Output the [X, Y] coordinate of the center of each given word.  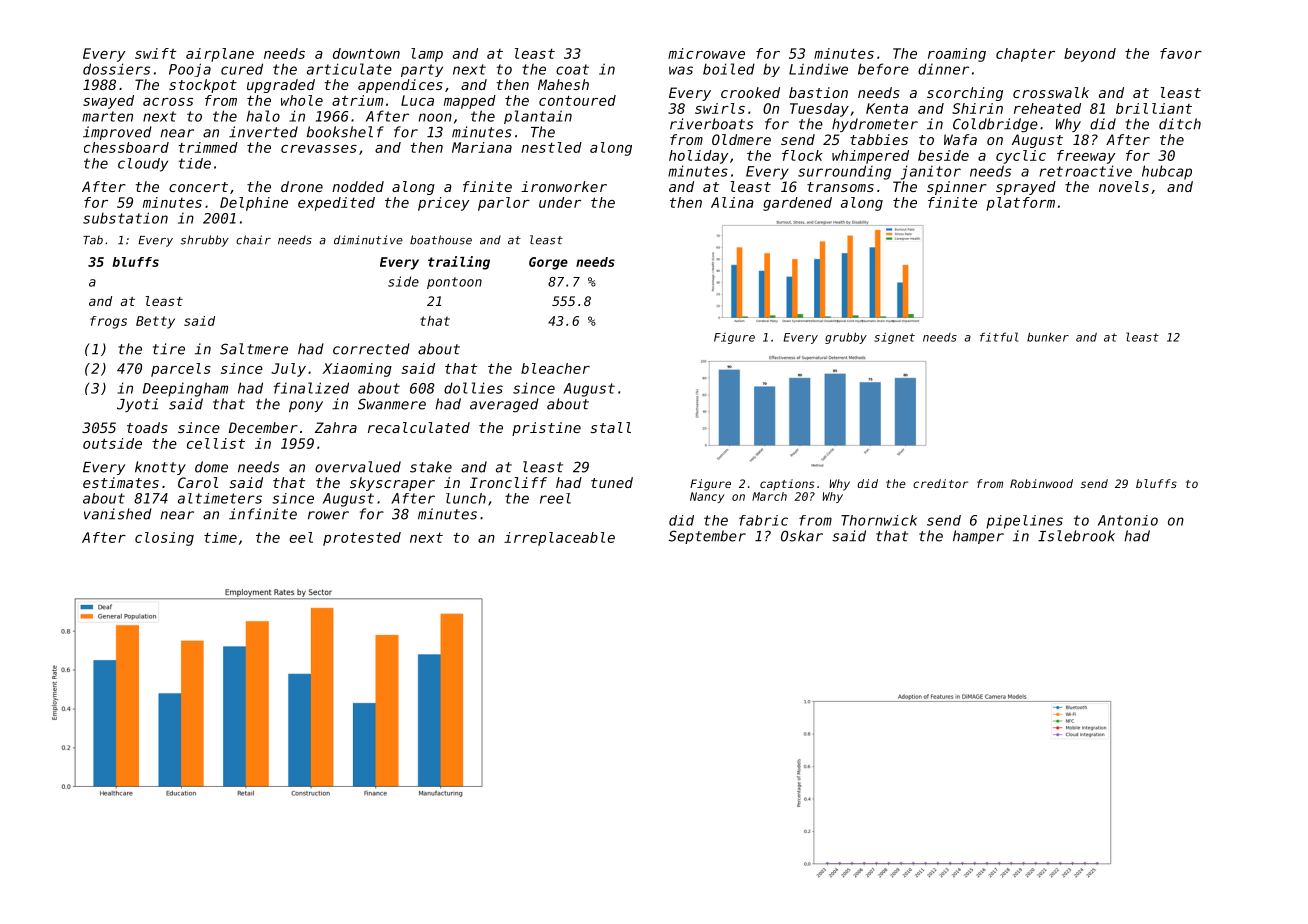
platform [1020, 204]
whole [302, 100]
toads [147, 427]
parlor [504, 204]
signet [894, 338]
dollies [473, 388]
